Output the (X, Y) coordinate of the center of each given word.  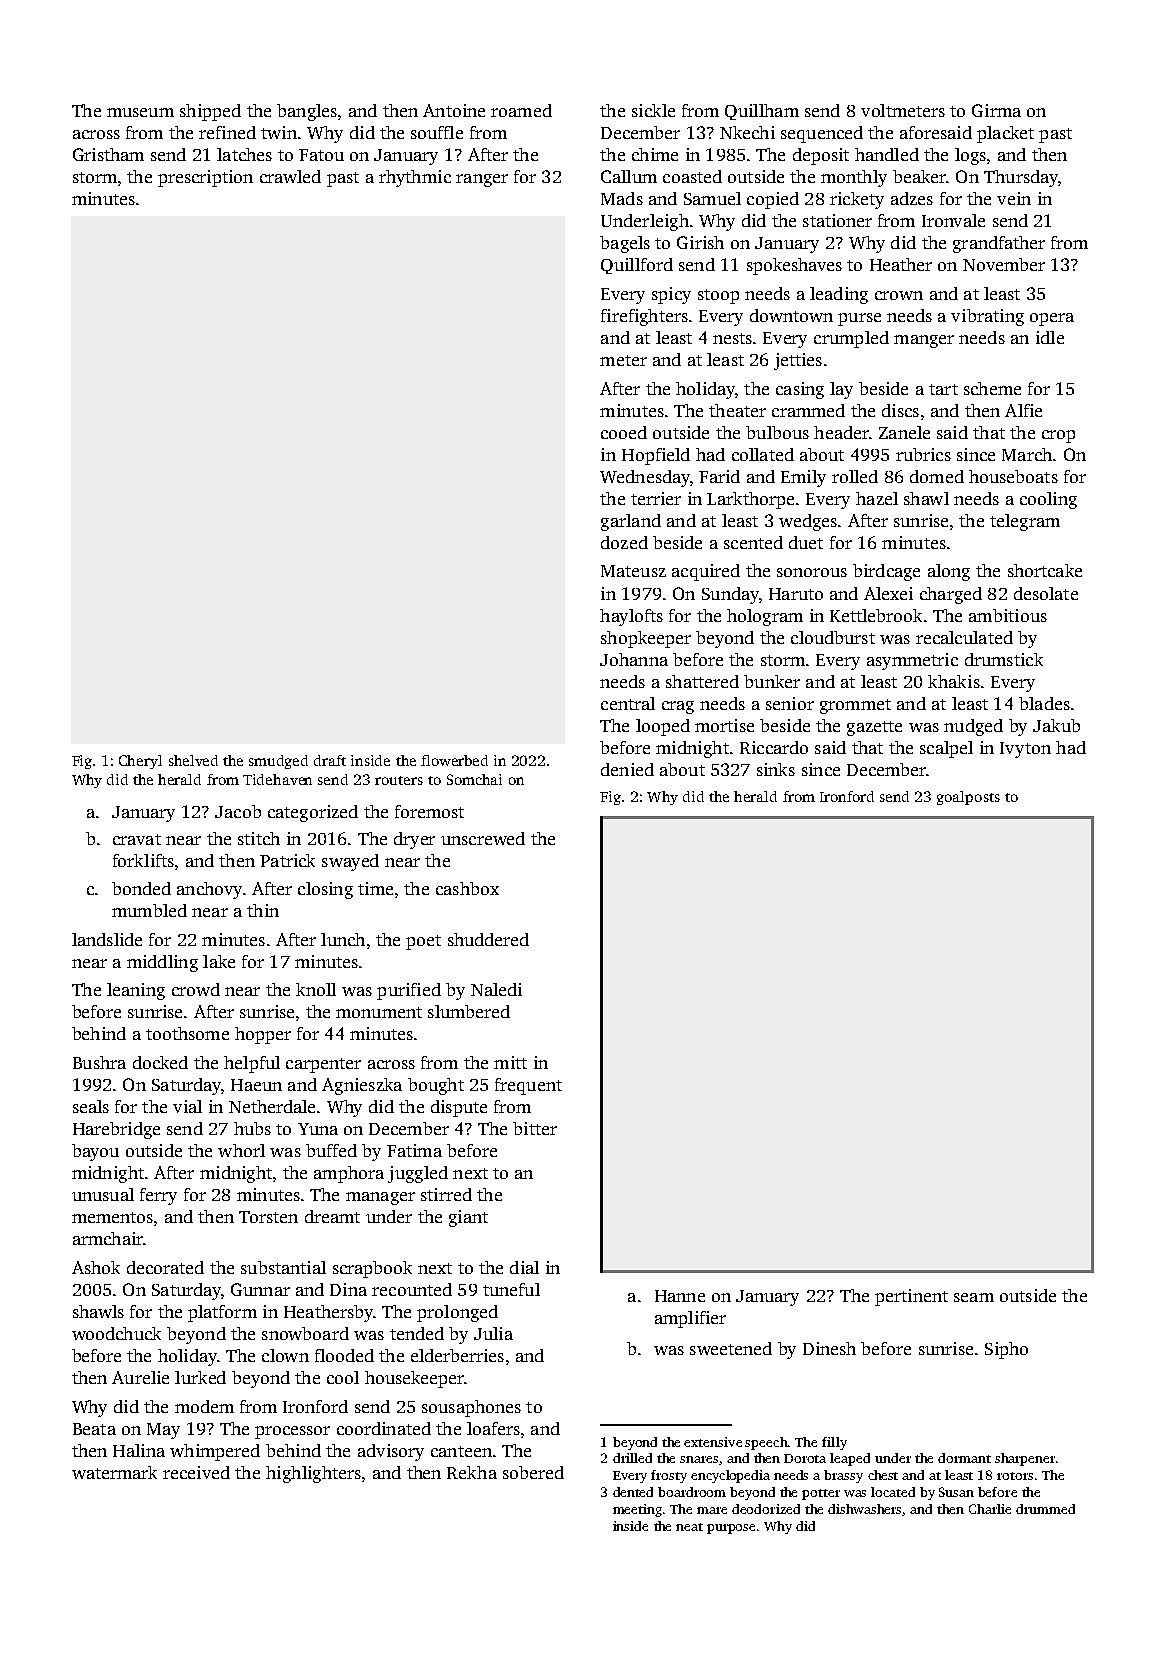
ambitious (1008, 615)
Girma (996, 110)
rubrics (923, 454)
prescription (205, 178)
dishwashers (865, 1510)
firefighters (644, 317)
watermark (114, 1472)
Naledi (496, 989)
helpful (252, 1064)
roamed (521, 110)
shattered (702, 681)
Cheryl (140, 762)
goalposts (968, 798)
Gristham (108, 154)
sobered (533, 1472)
